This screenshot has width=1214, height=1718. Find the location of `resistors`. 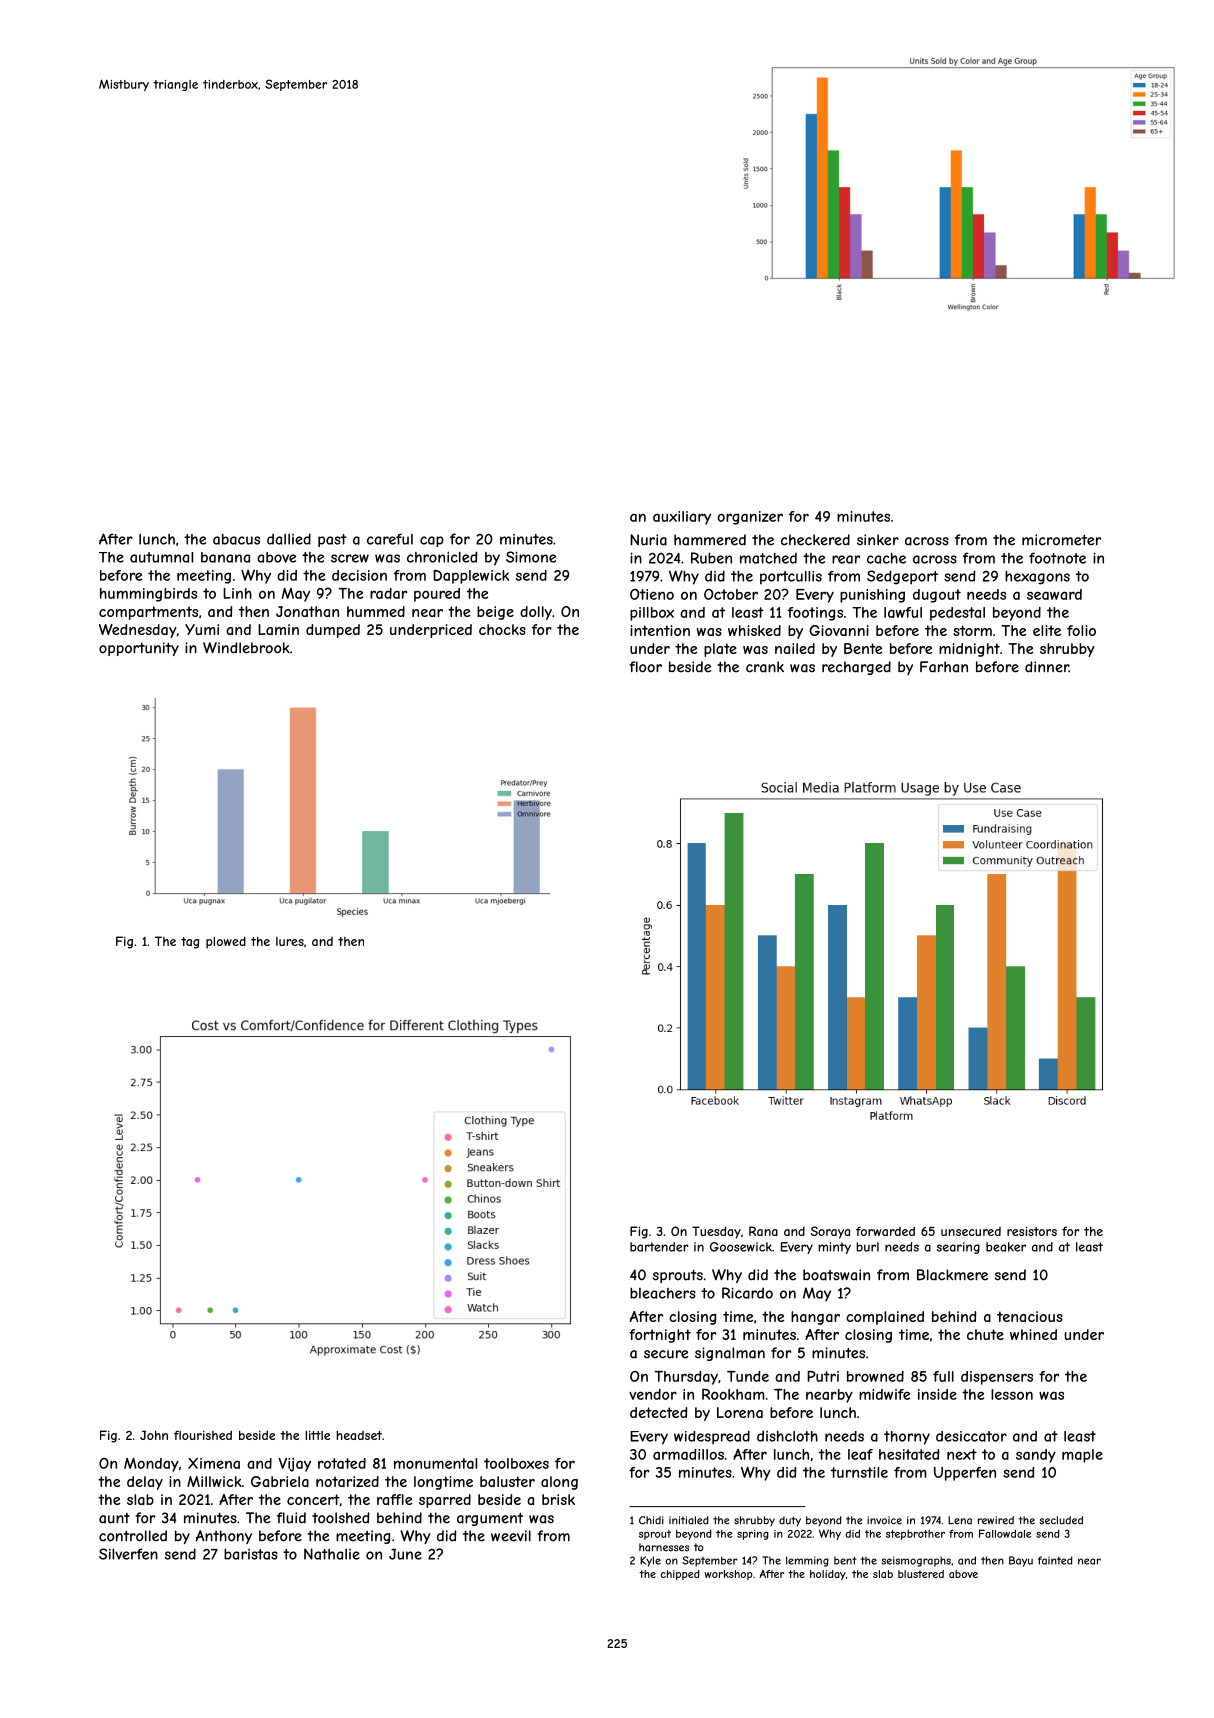

resistors is located at coordinates (1032, 1231).
